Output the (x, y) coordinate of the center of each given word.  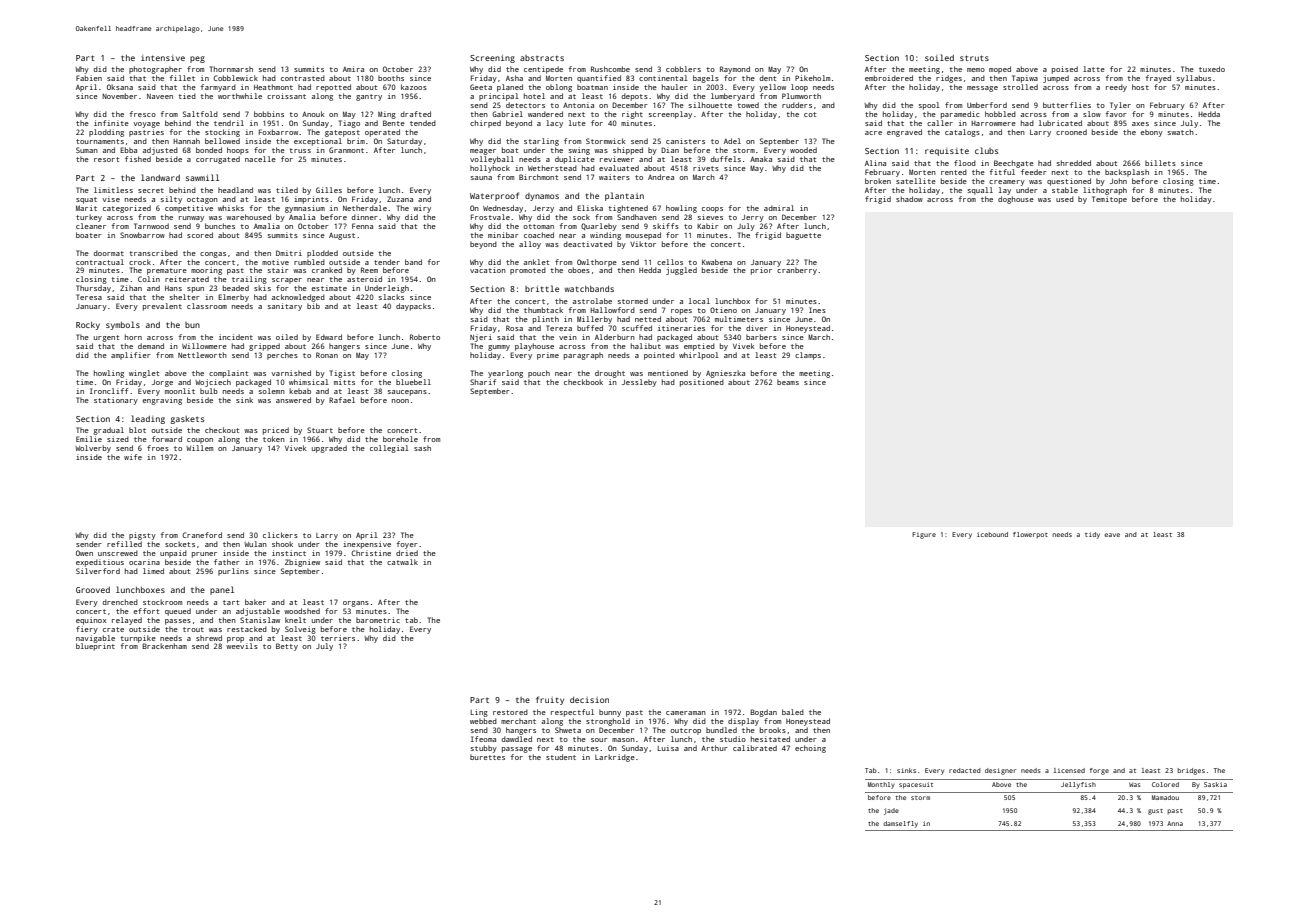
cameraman (686, 713)
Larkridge (615, 758)
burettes (487, 757)
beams (788, 382)
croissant (286, 96)
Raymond (735, 70)
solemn (272, 391)
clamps (808, 356)
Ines (817, 310)
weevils (242, 646)
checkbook (583, 382)
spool (929, 106)
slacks (391, 297)
